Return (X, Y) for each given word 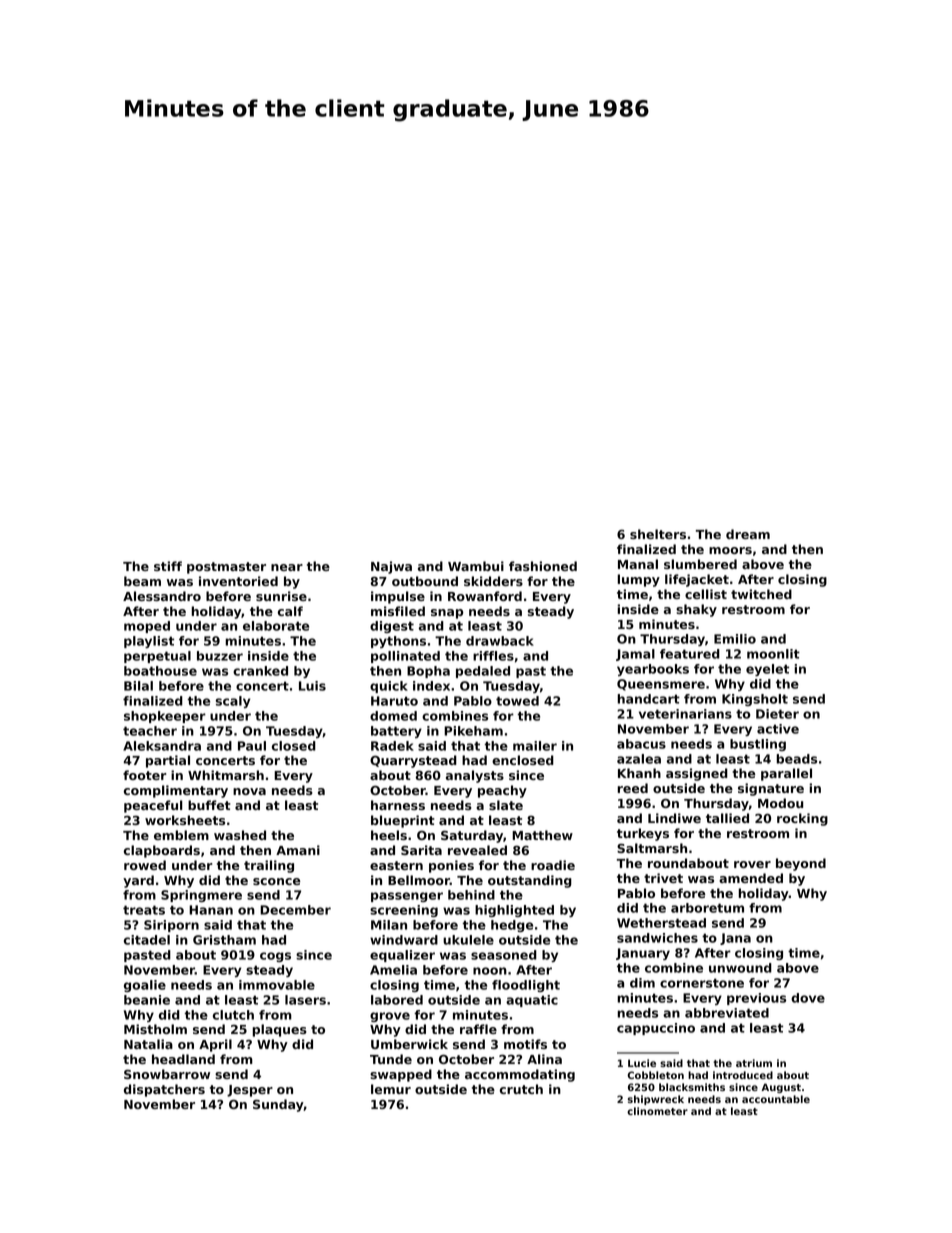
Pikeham (473, 731)
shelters (658, 534)
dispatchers (164, 1090)
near (287, 567)
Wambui (476, 566)
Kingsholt (755, 700)
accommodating (520, 1075)
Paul (252, 746)
